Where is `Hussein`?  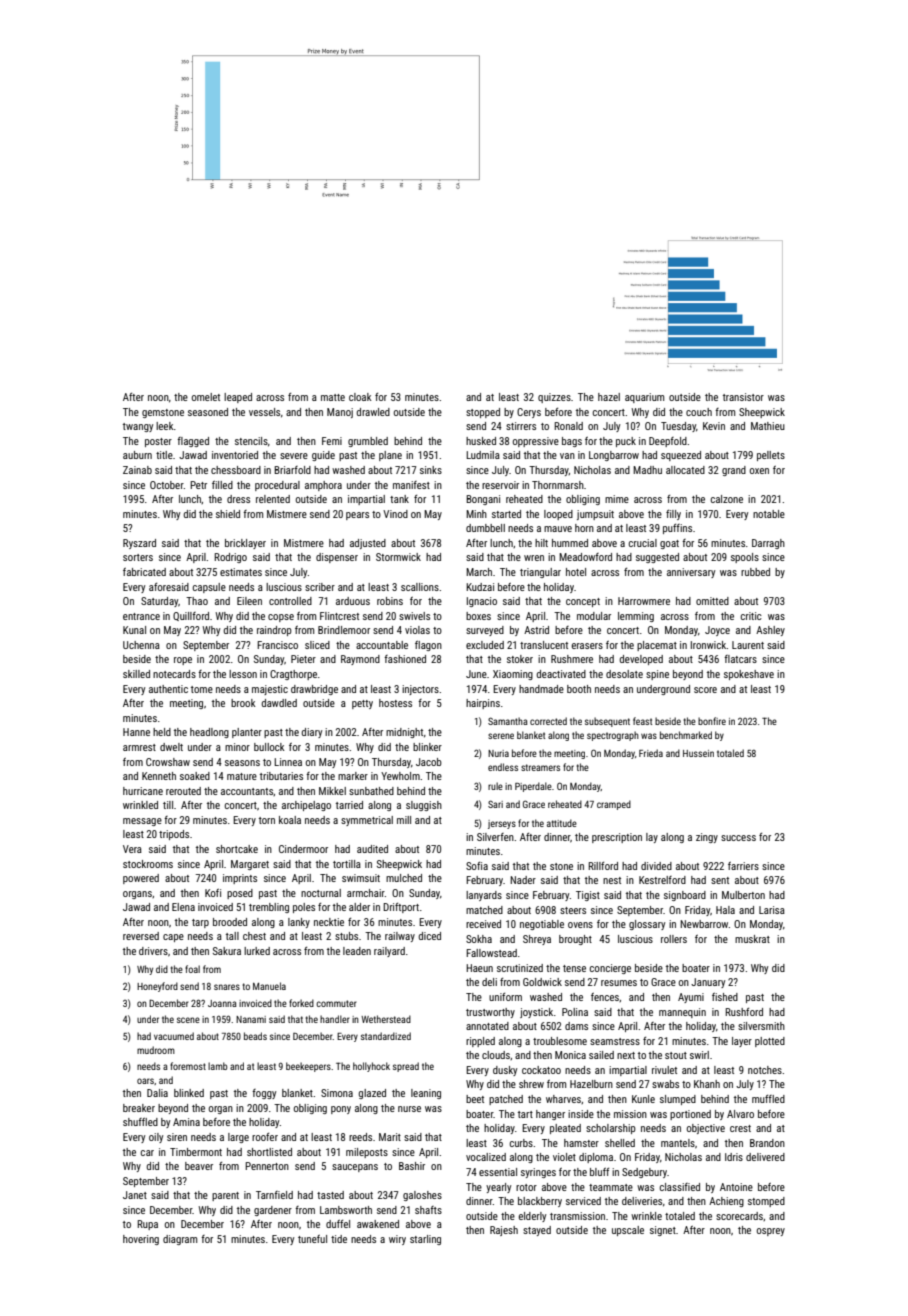
Hussein is located at coordinates (698, 753).
